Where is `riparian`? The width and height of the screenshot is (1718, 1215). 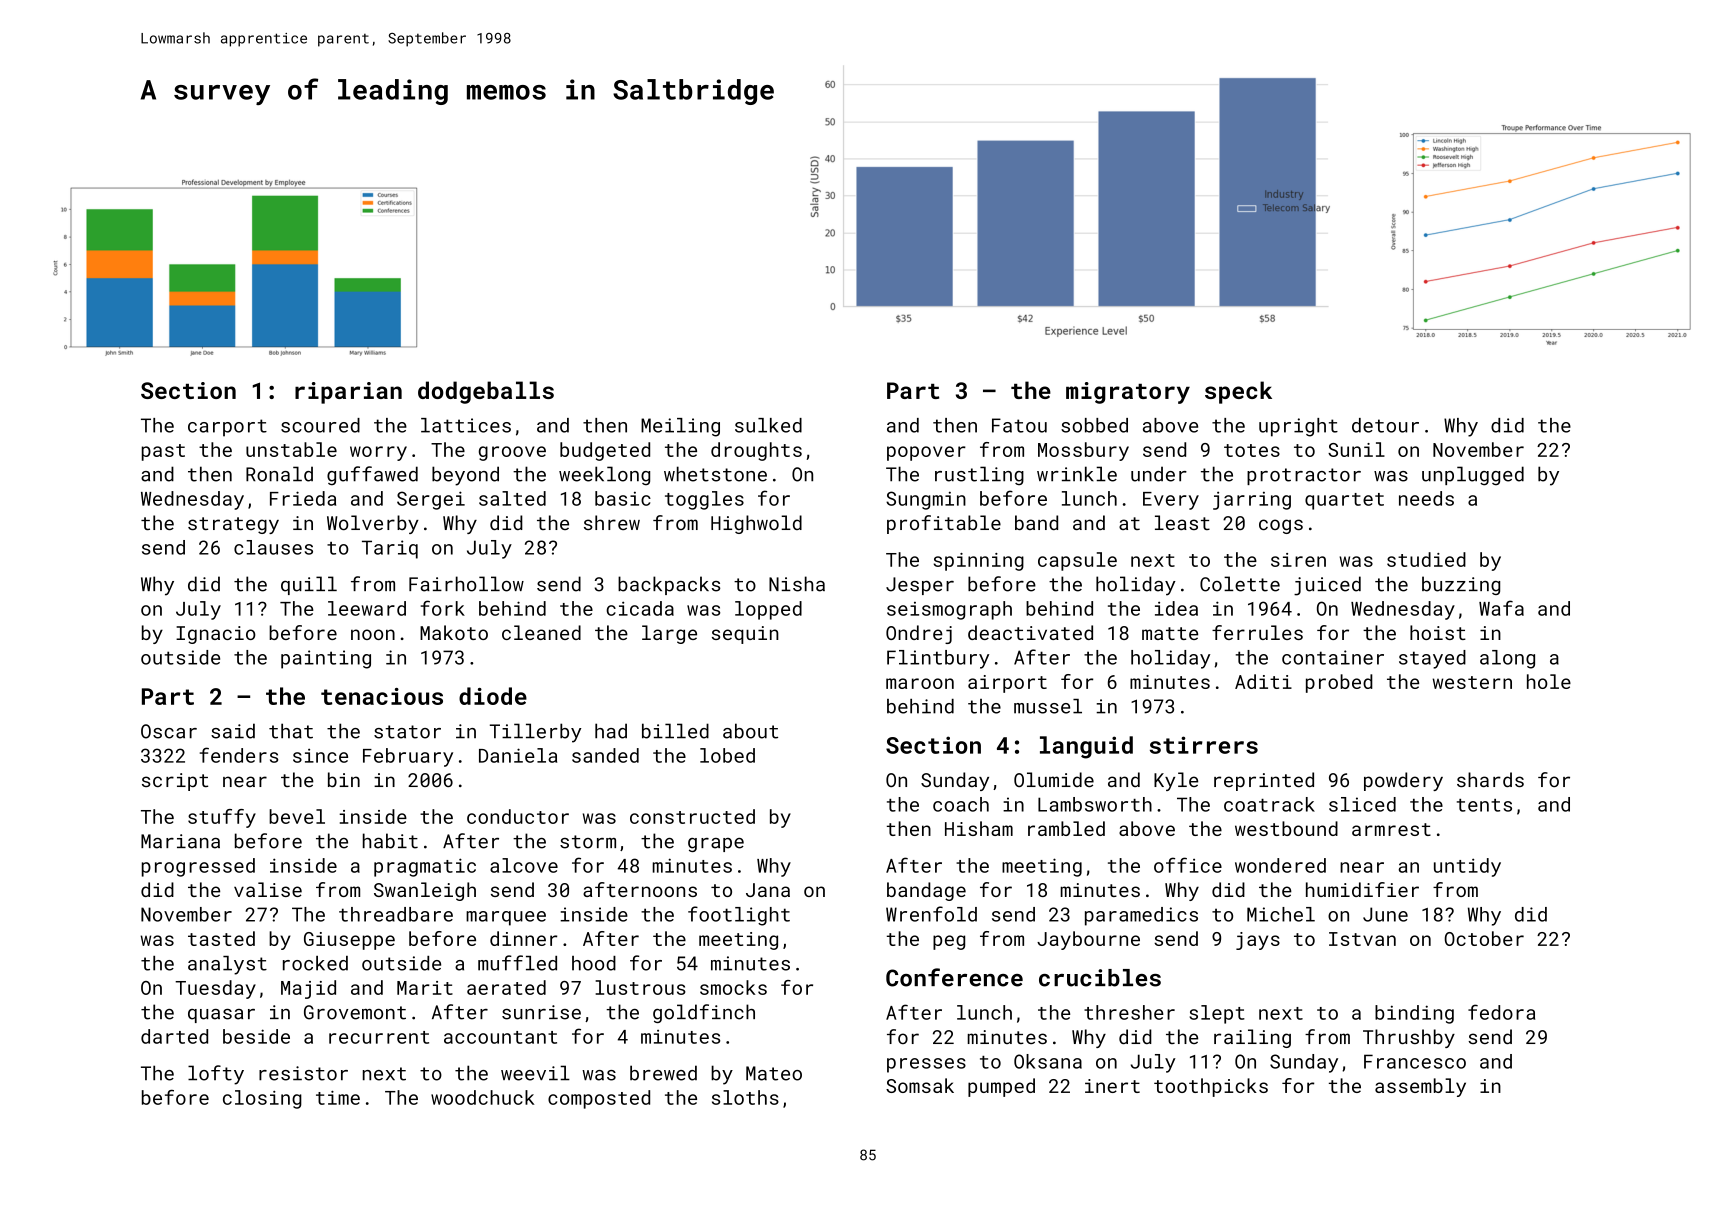 riparian is located at coordinates (348, 393).
